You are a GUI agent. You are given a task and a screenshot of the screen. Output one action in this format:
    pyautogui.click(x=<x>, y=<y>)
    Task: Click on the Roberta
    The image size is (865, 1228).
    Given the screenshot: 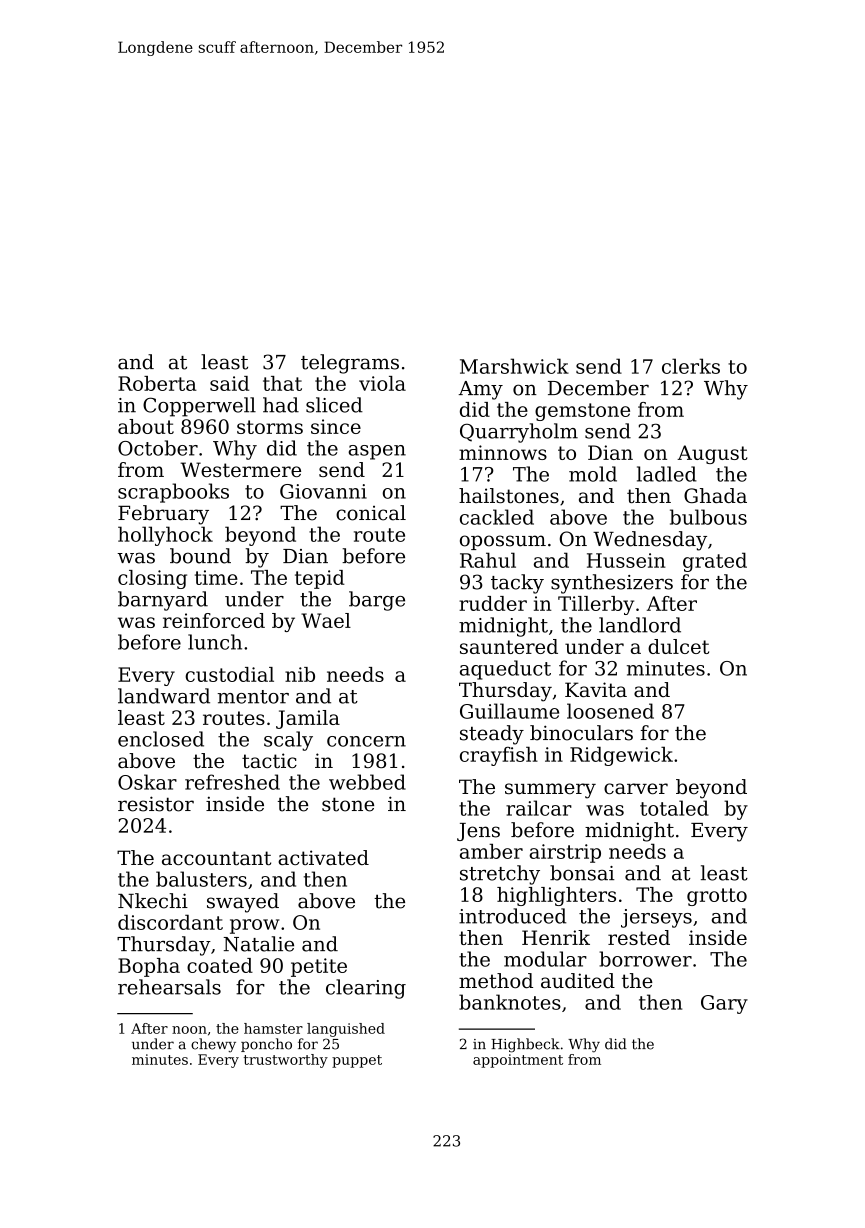 What is the action you would take?
    pyautogui.click(x=157, y=383)
